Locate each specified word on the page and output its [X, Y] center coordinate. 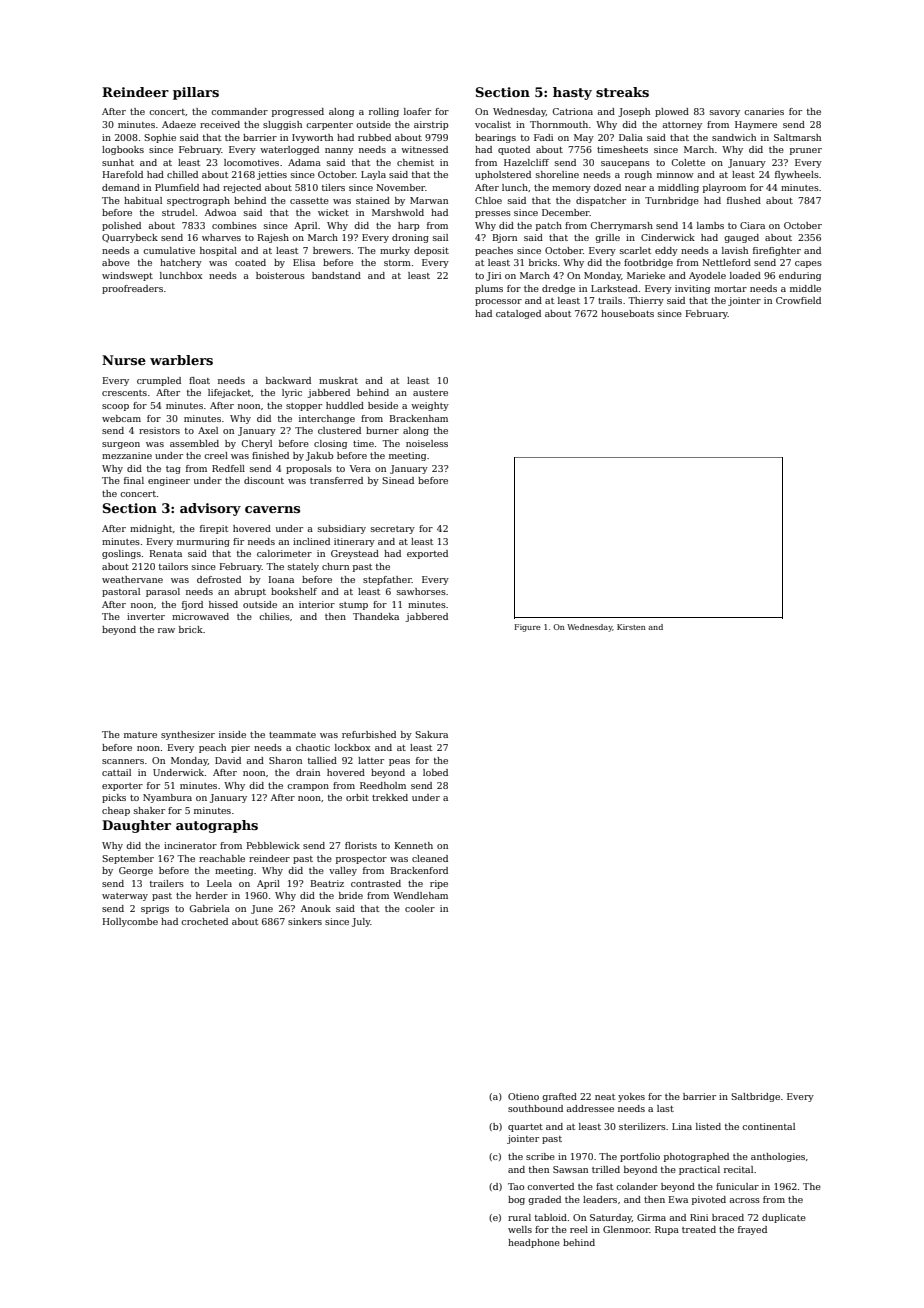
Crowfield [798, 300]
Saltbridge [755, 1097]
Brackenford [419, 870]
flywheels [797, 175]
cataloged [518, 314]
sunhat [118, 162]
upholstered [503, 175]
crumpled [159, 381]
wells [520, 1229]
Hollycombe [130, 922]
